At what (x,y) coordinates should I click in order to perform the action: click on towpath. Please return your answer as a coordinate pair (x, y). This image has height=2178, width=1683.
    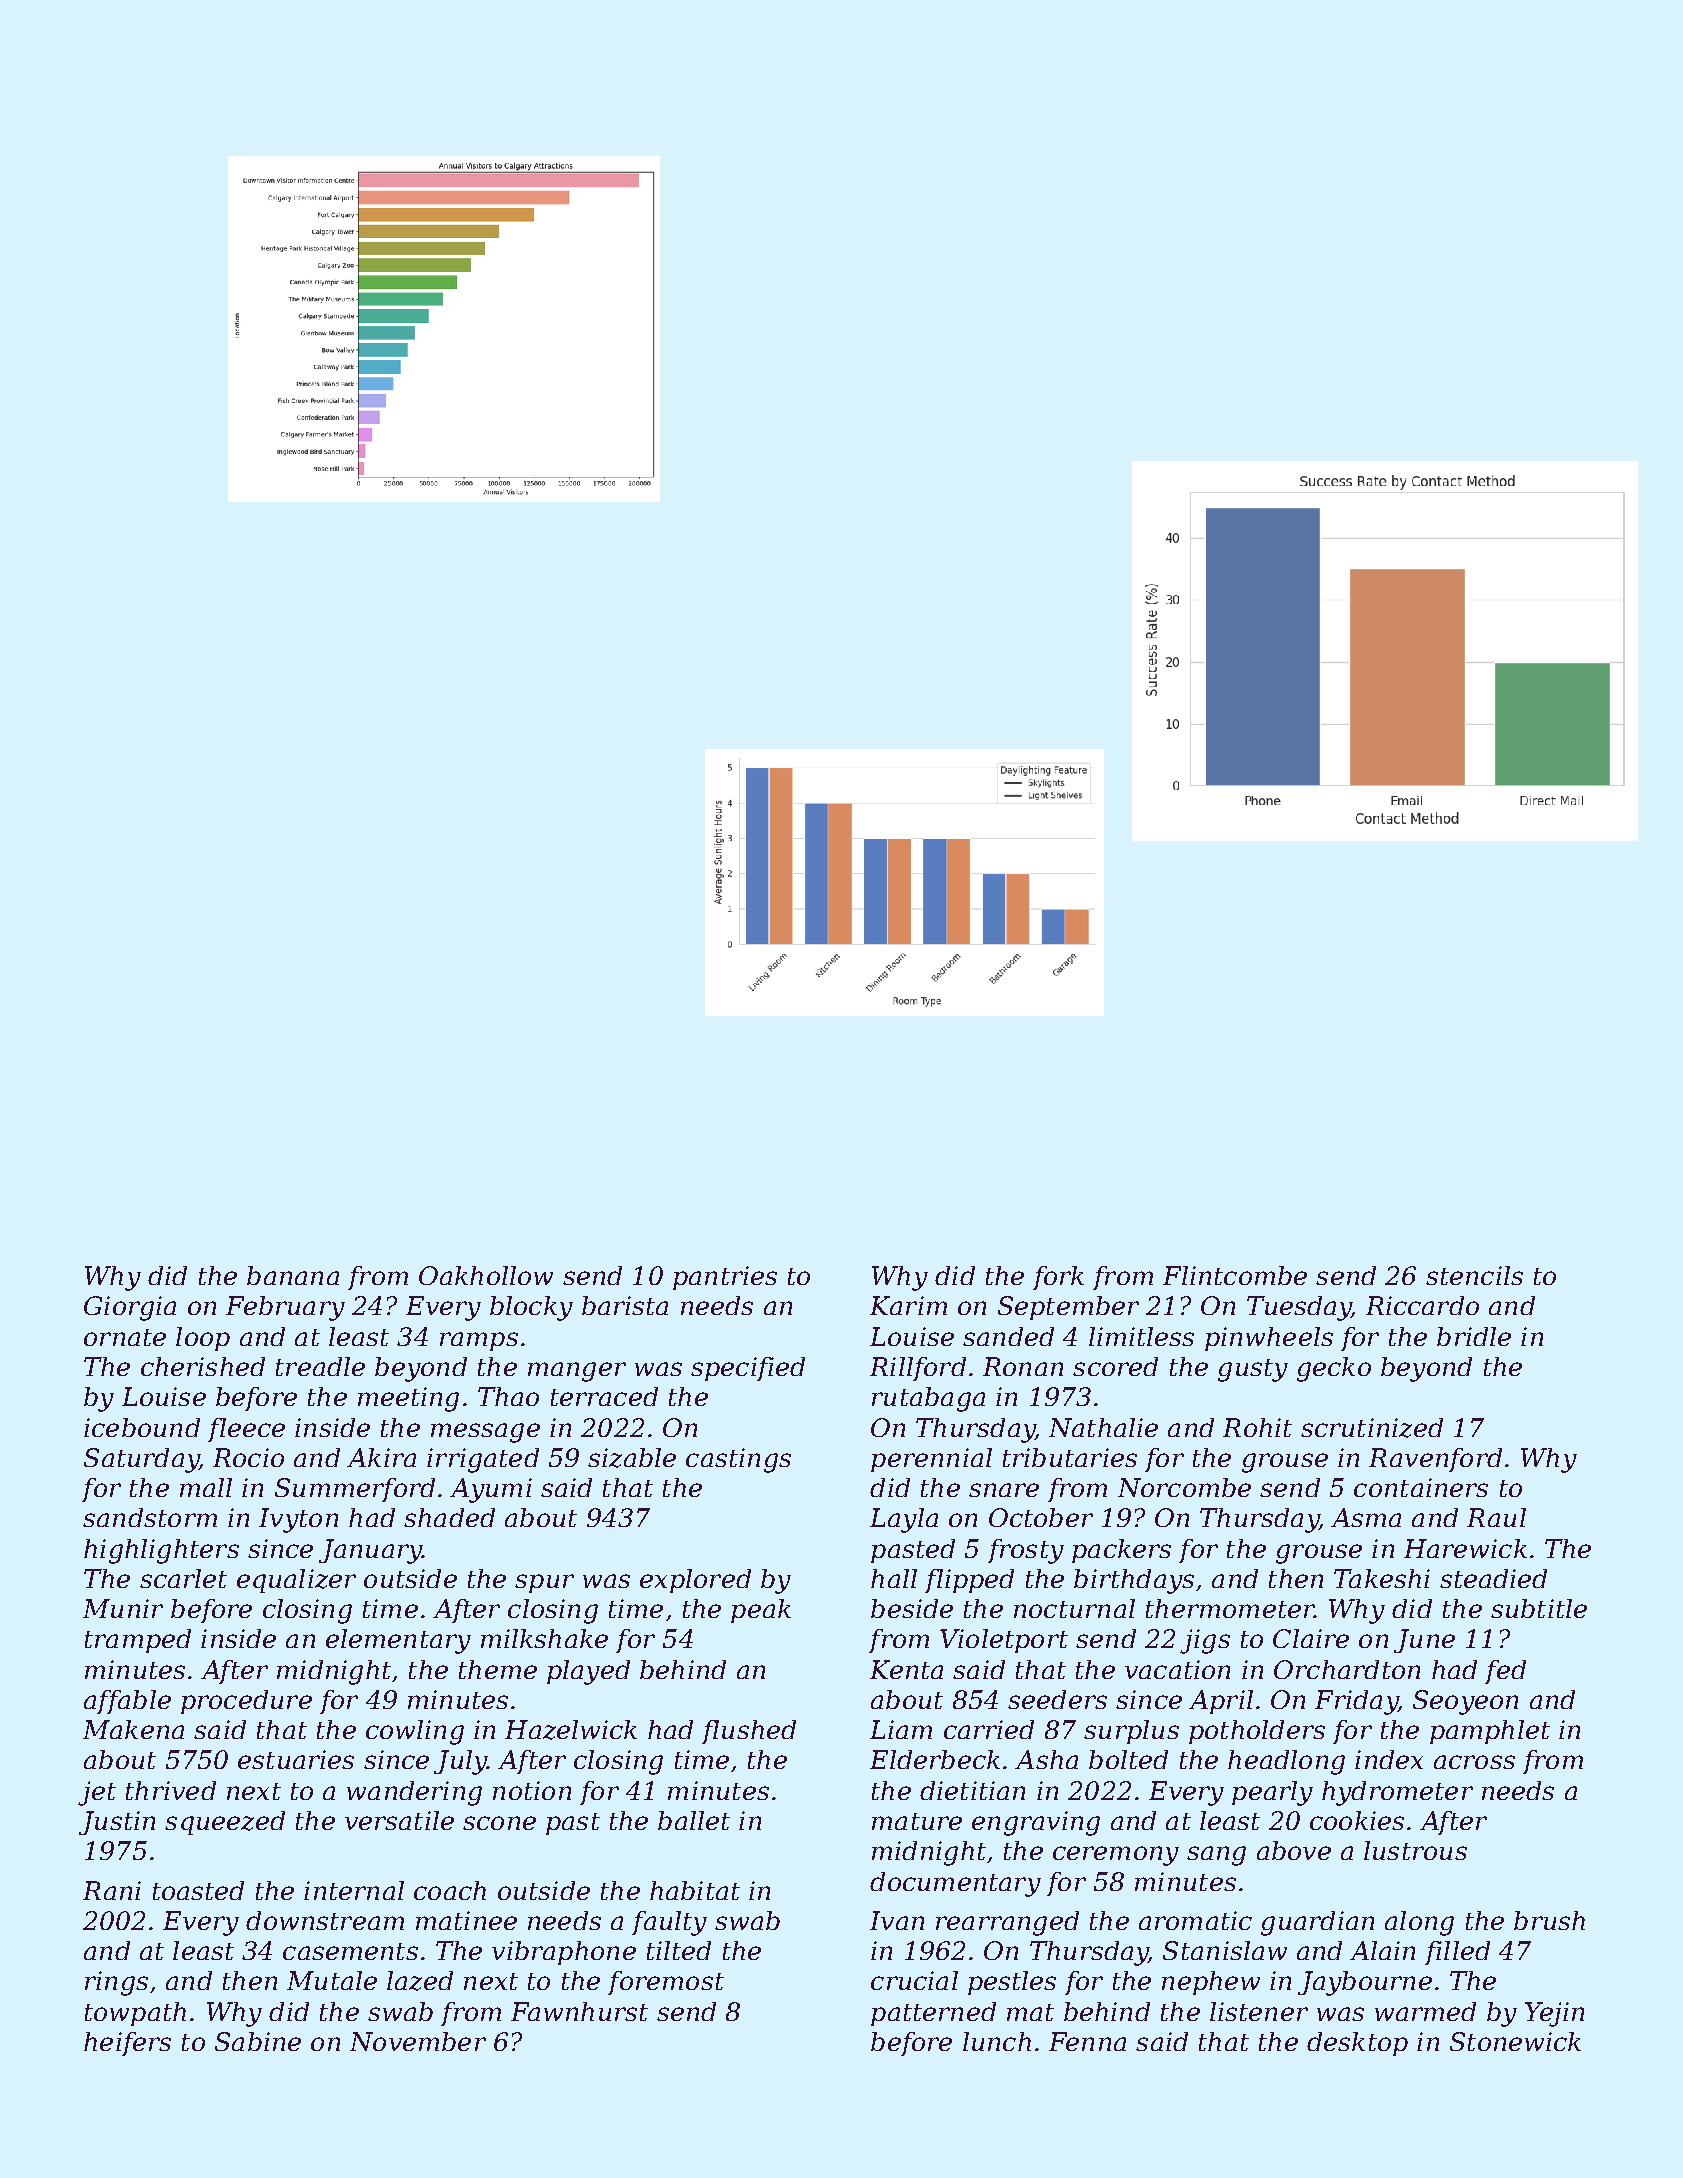
    Looking at the image, I should click on (135, 2014).
